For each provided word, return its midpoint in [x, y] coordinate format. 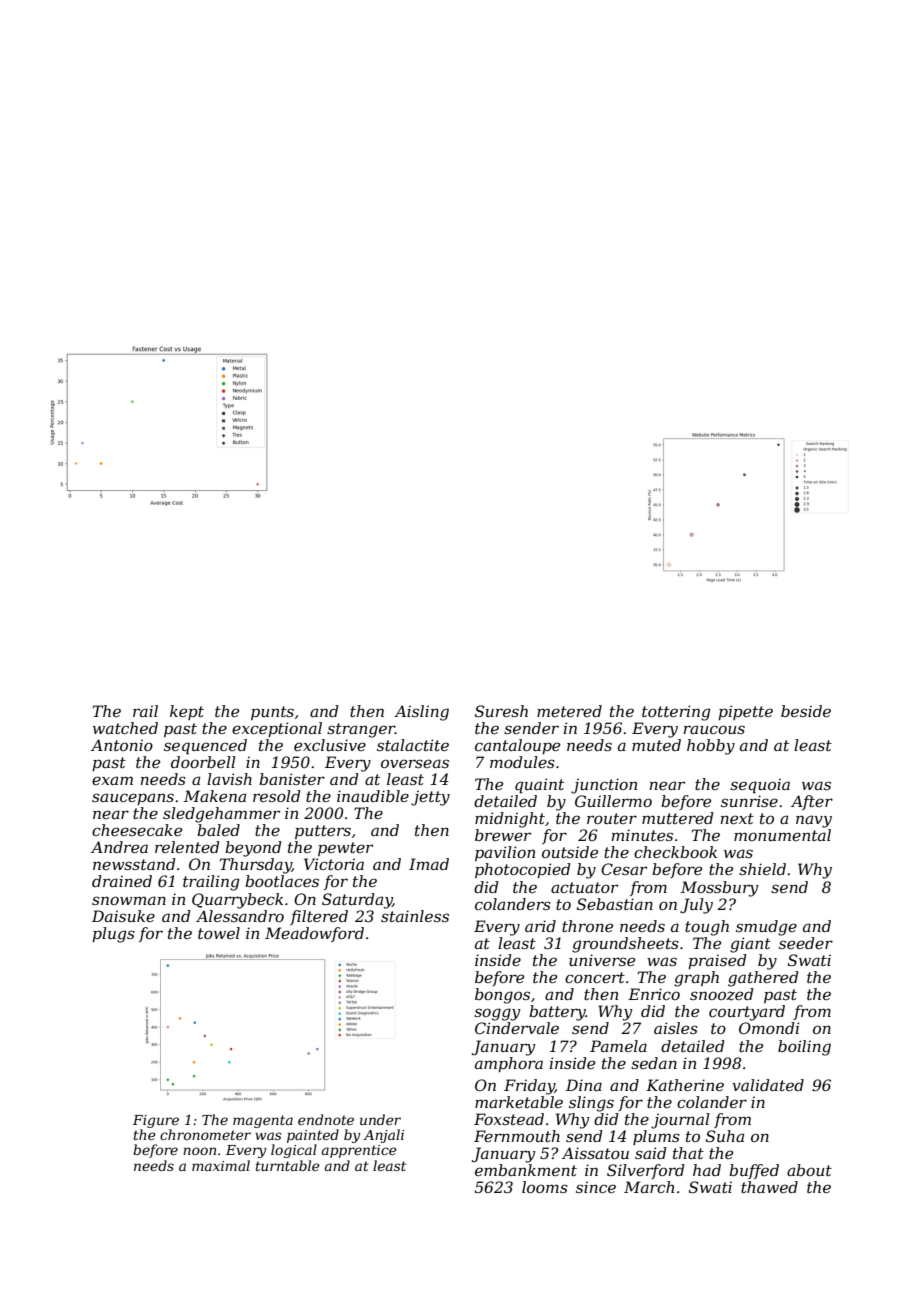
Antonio [122, 745]
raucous [714, 729]
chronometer [205, 1134]
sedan [654, 1063]
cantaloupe [517, 746]
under [380, 1119]
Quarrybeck [237, 901]
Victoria [334, 864]
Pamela [618, 1046]
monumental [782, 835]
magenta [263, 1121]
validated [768, 1085]
